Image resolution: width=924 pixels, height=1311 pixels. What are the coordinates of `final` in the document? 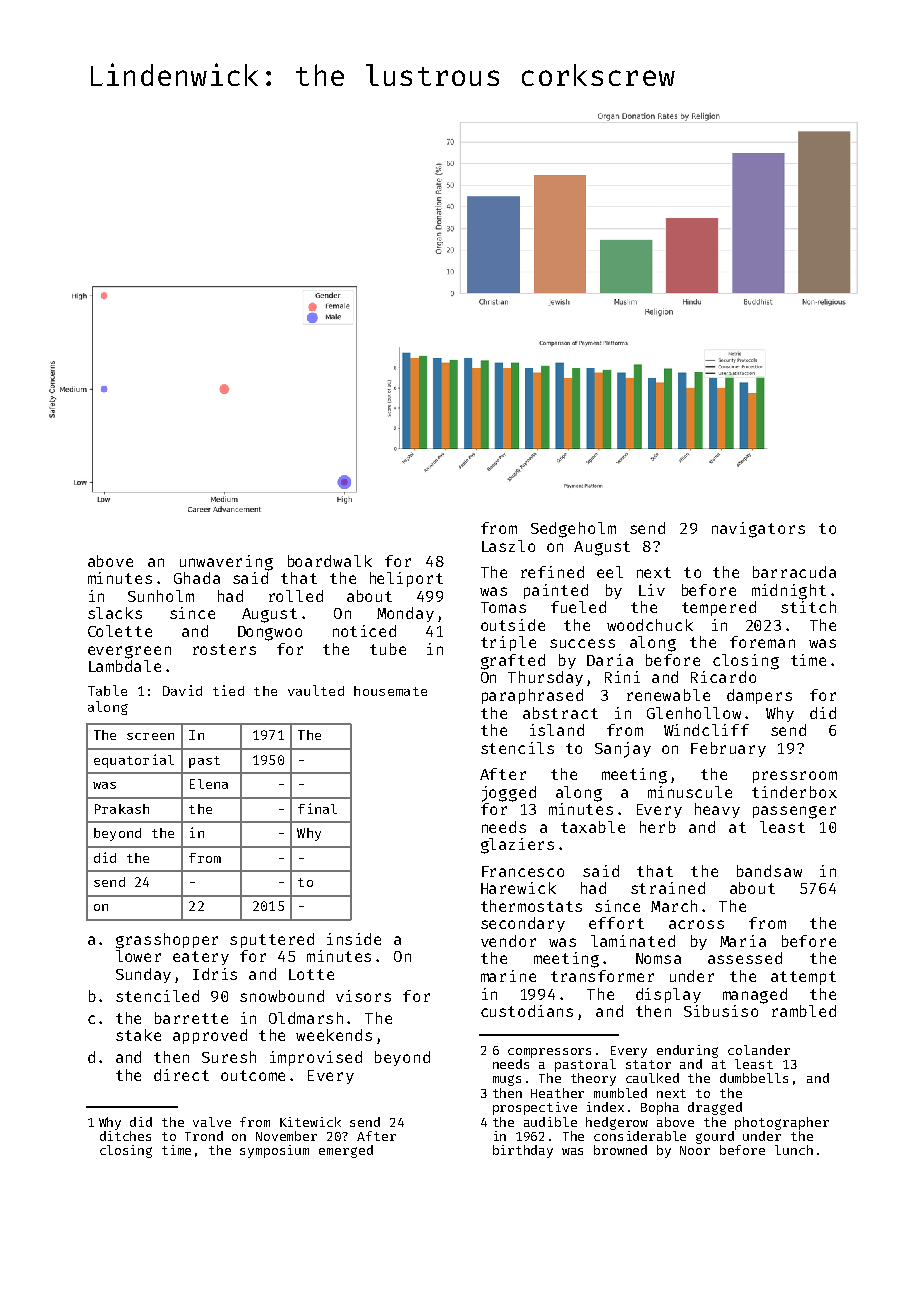 It's located at (317, 808).
